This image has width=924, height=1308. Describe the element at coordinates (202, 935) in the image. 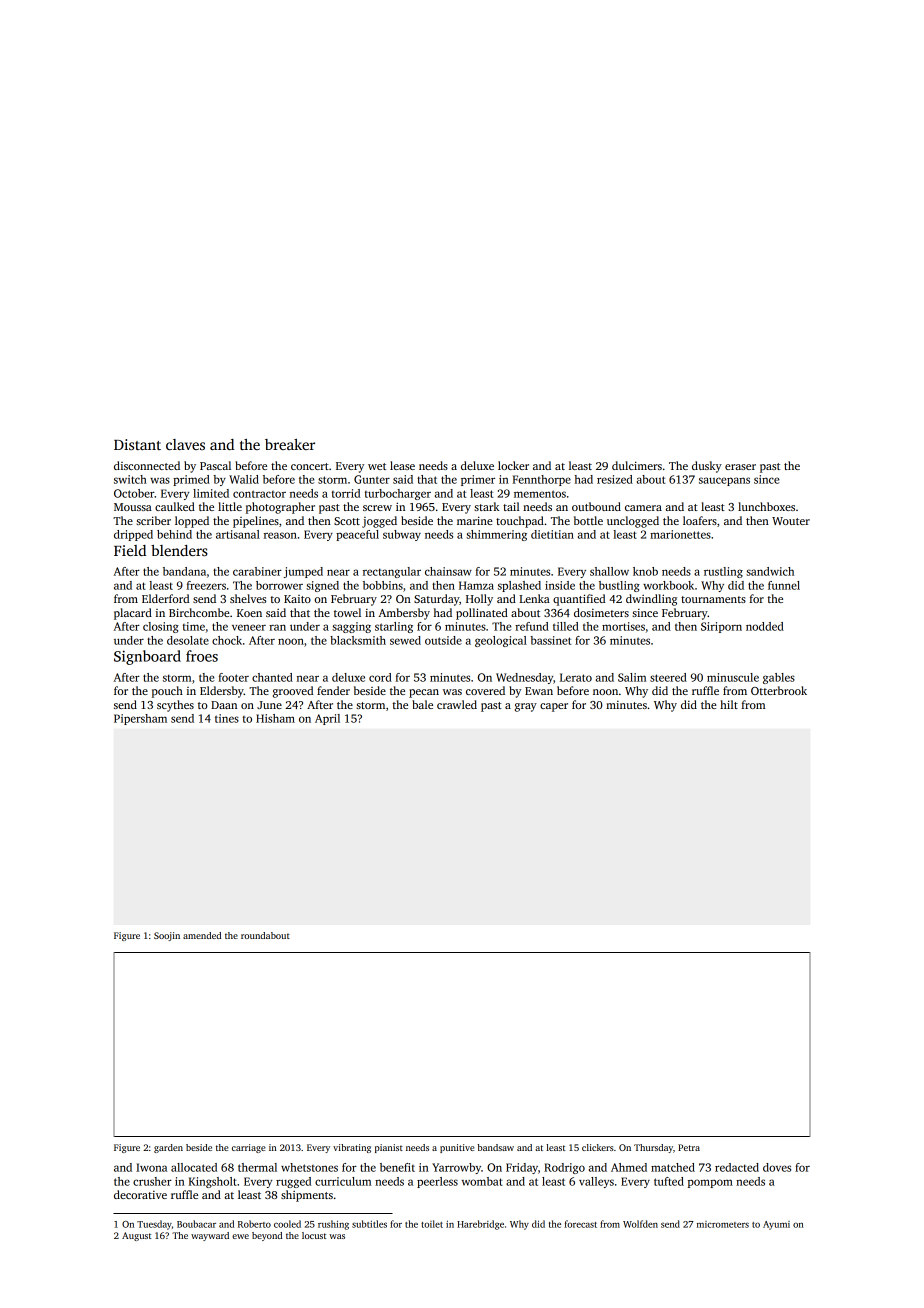

I see `amended` at that location.
